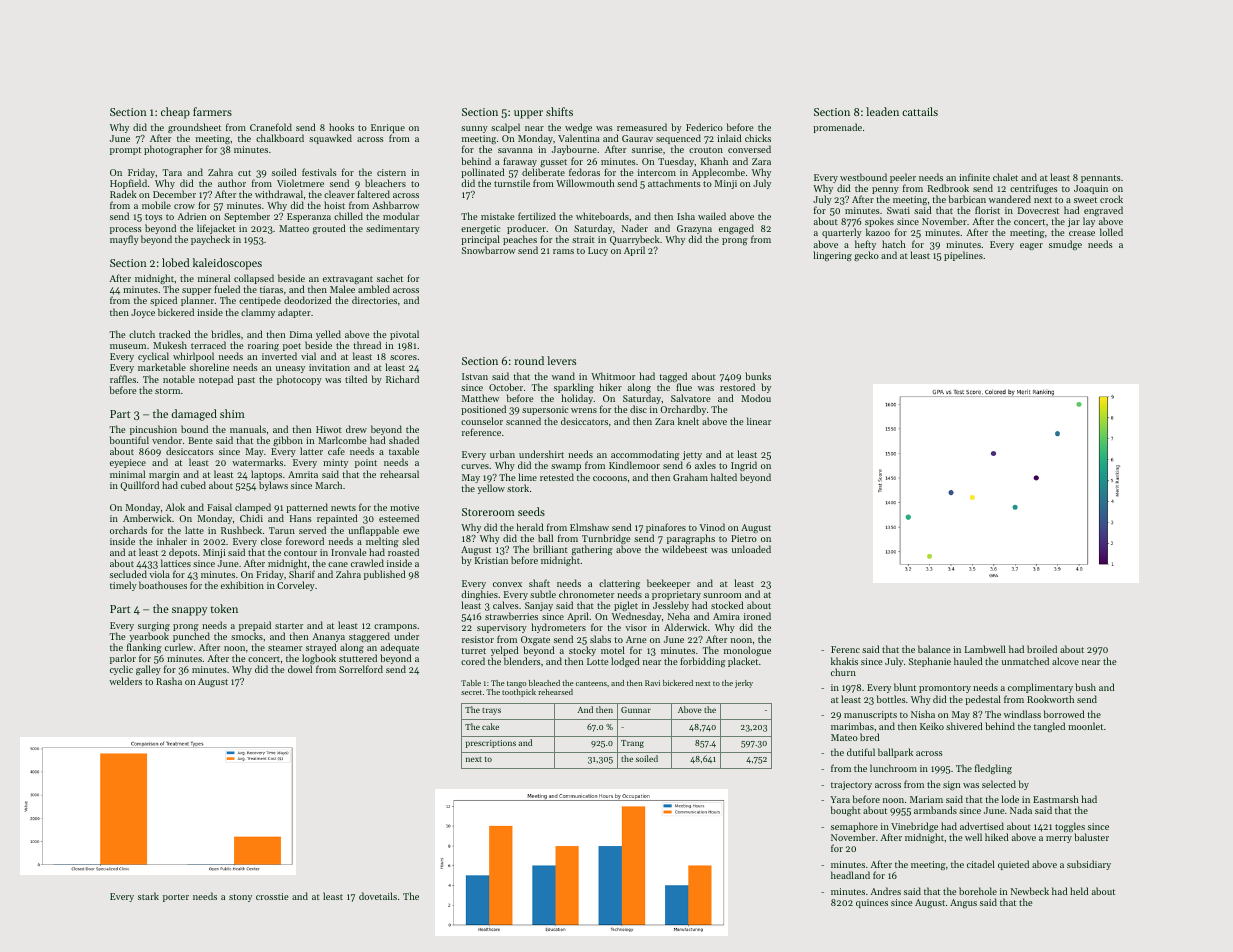 The image size is (1233, 952). What do you see at coordinates (175, 113) in the document?
I see `cheap` at bounding box center [175, 113].
